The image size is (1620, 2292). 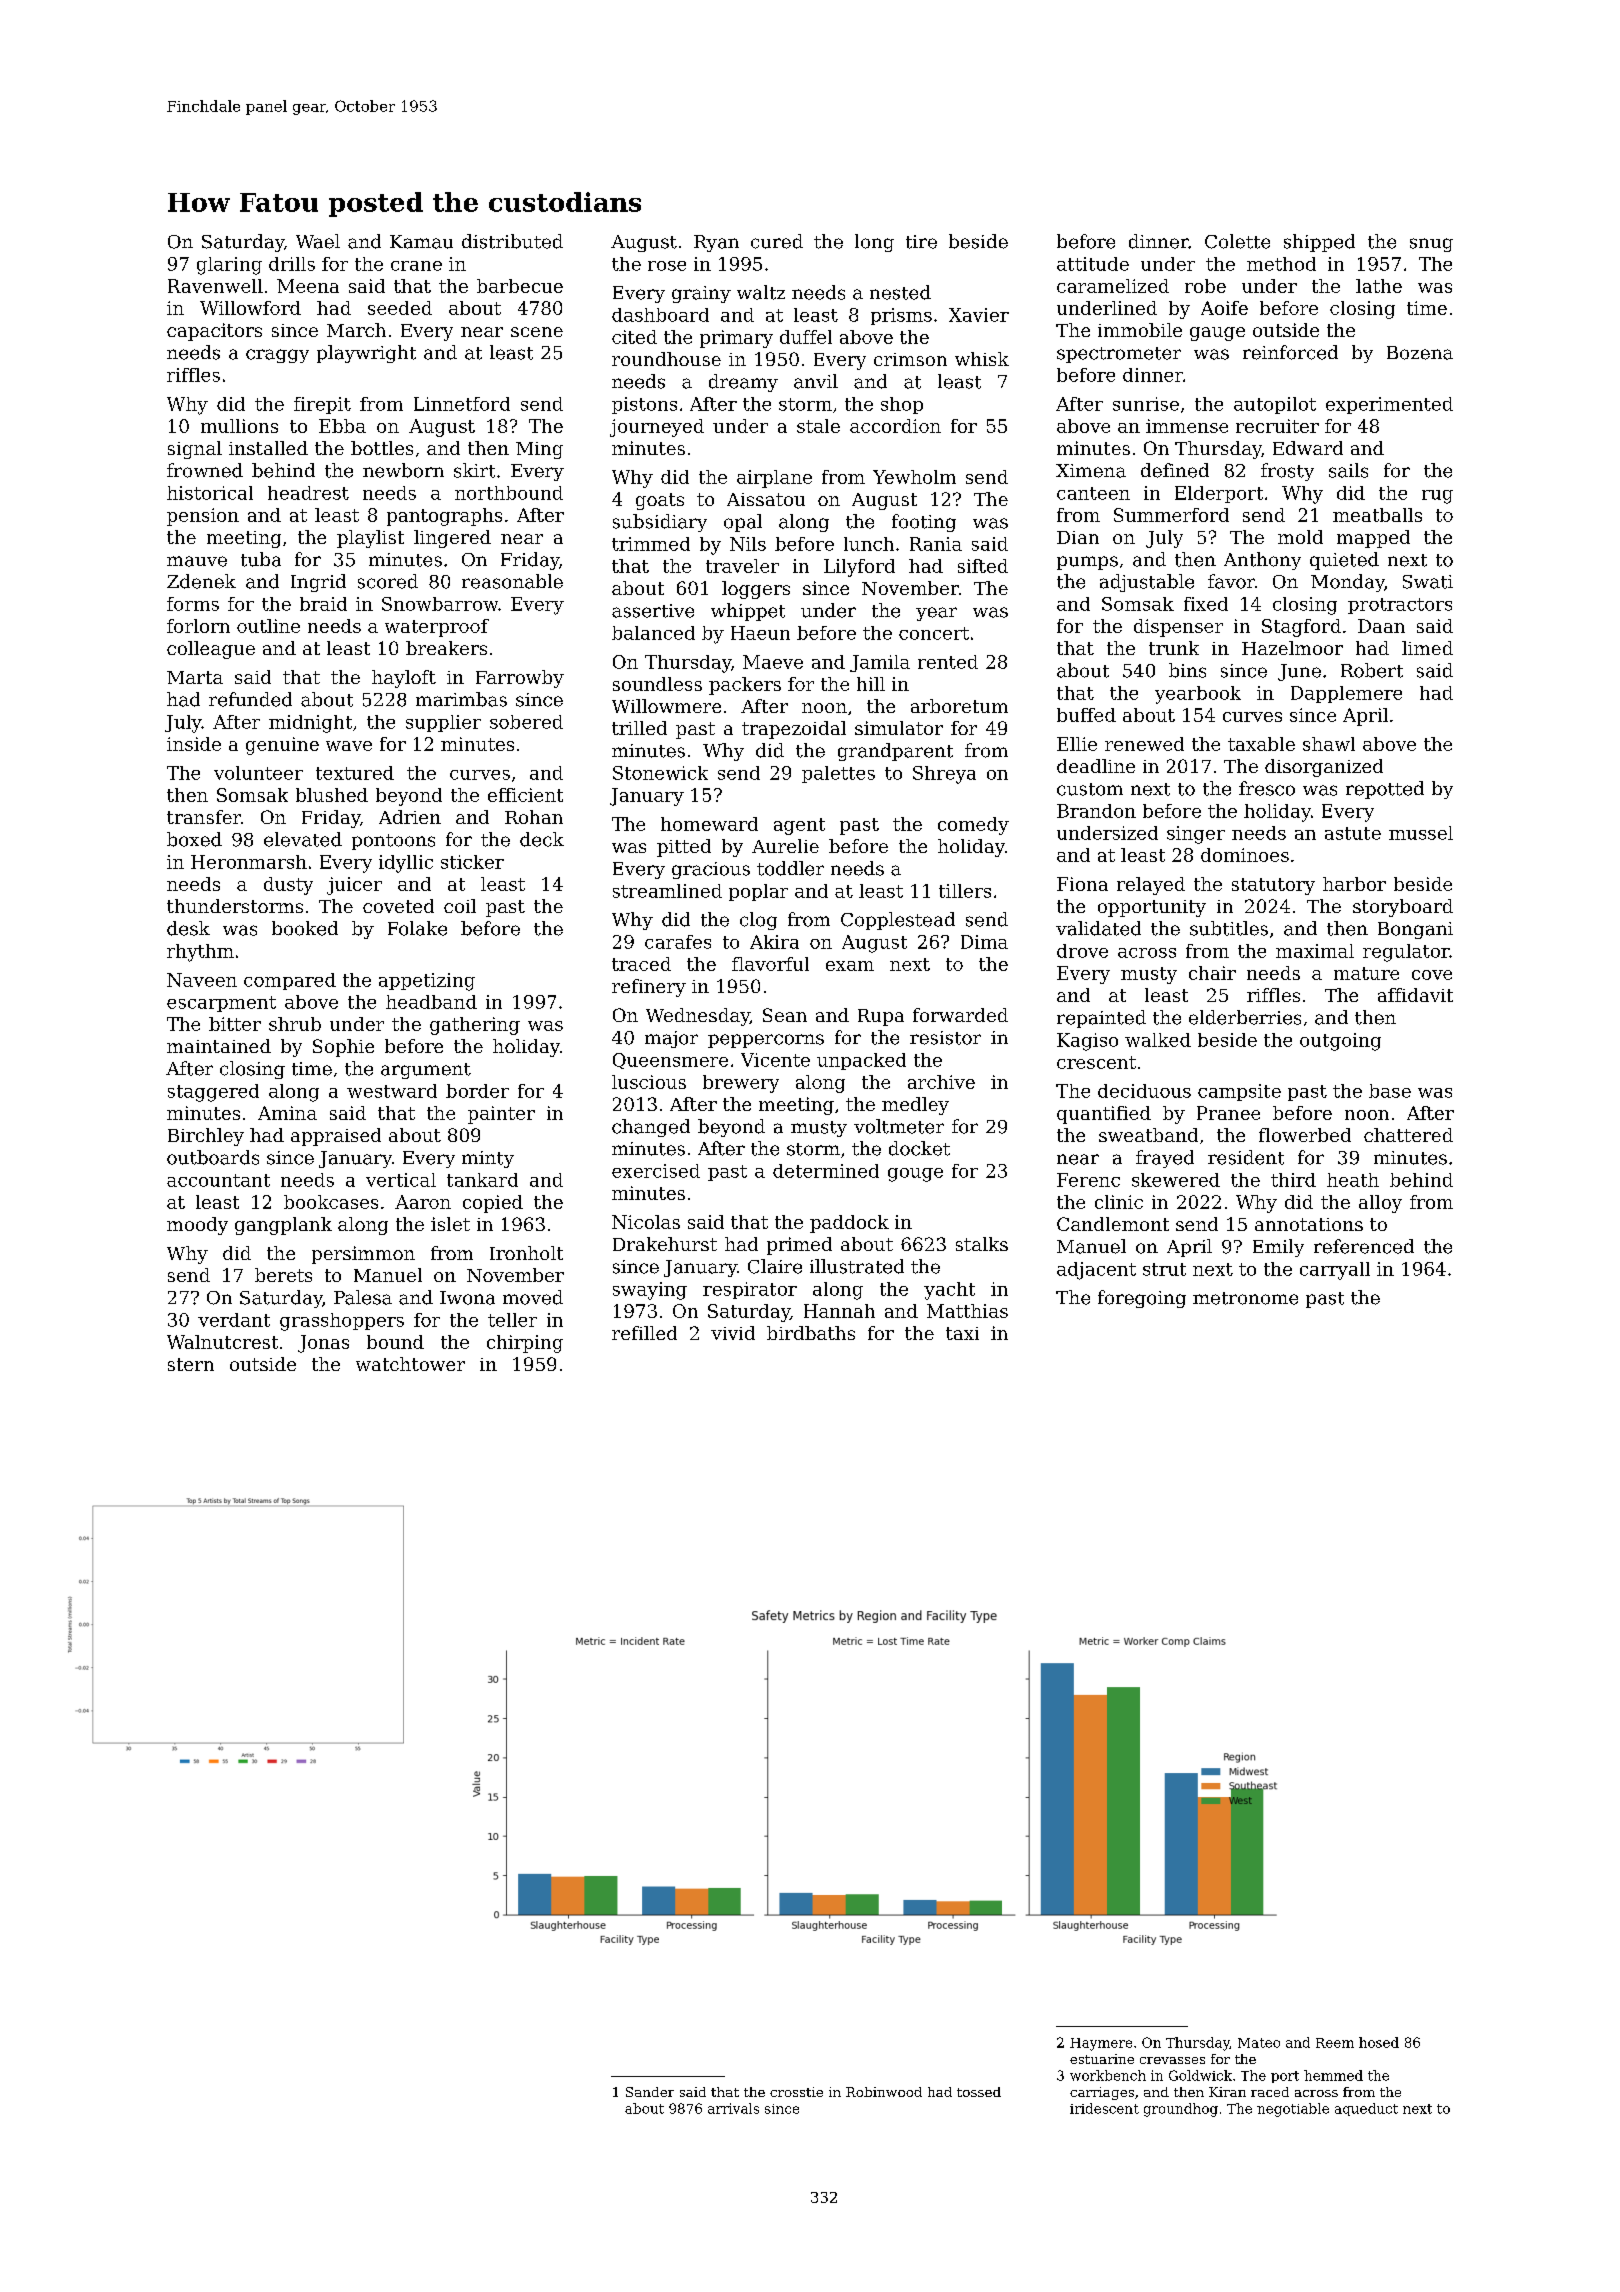 What do you see at coordinates (733, 2108) in the document?
I see `arrivals` at bounding box center [733, 2108].
